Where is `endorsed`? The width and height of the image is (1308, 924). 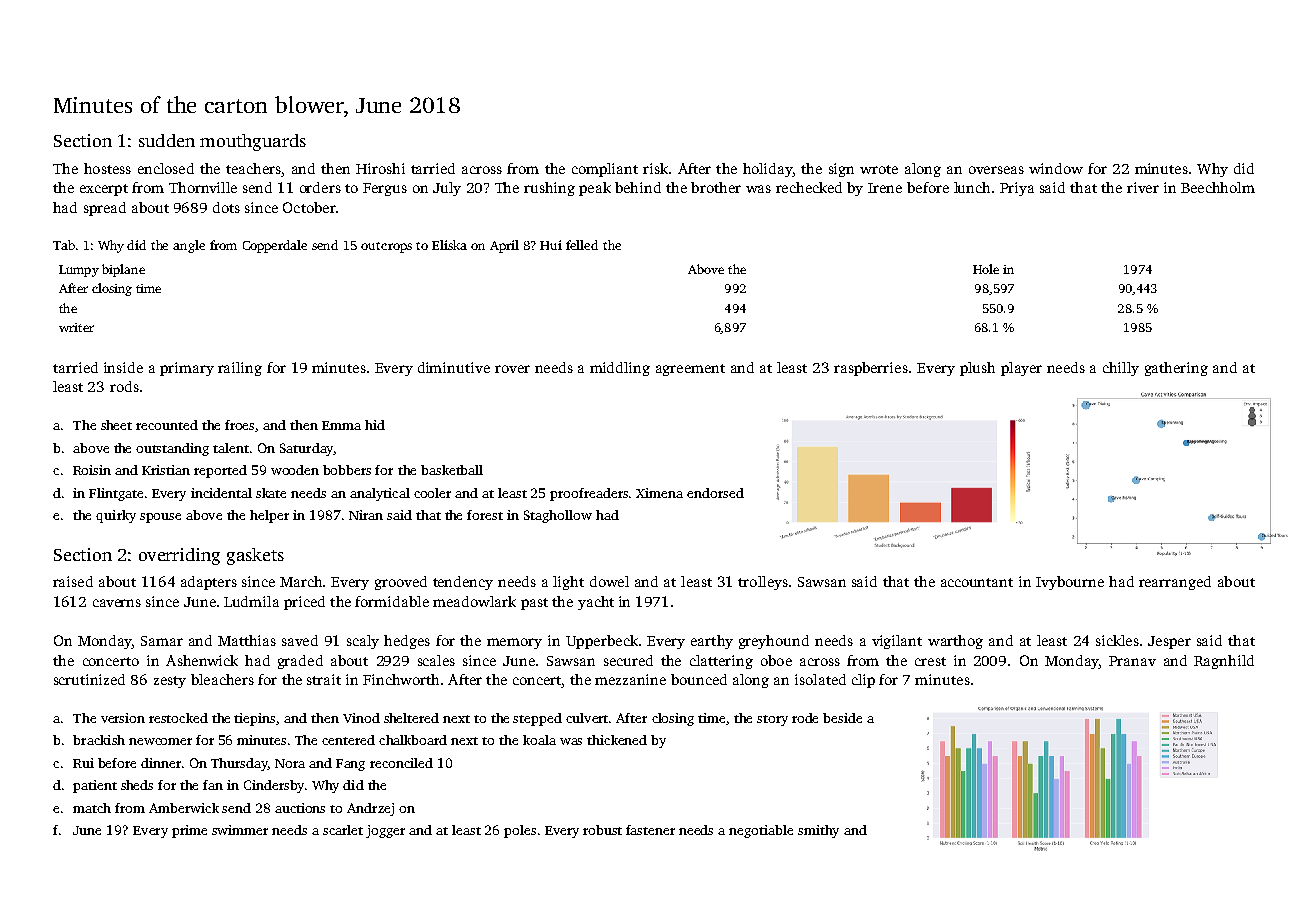
endorsed is located at coordinates (715, 493).
